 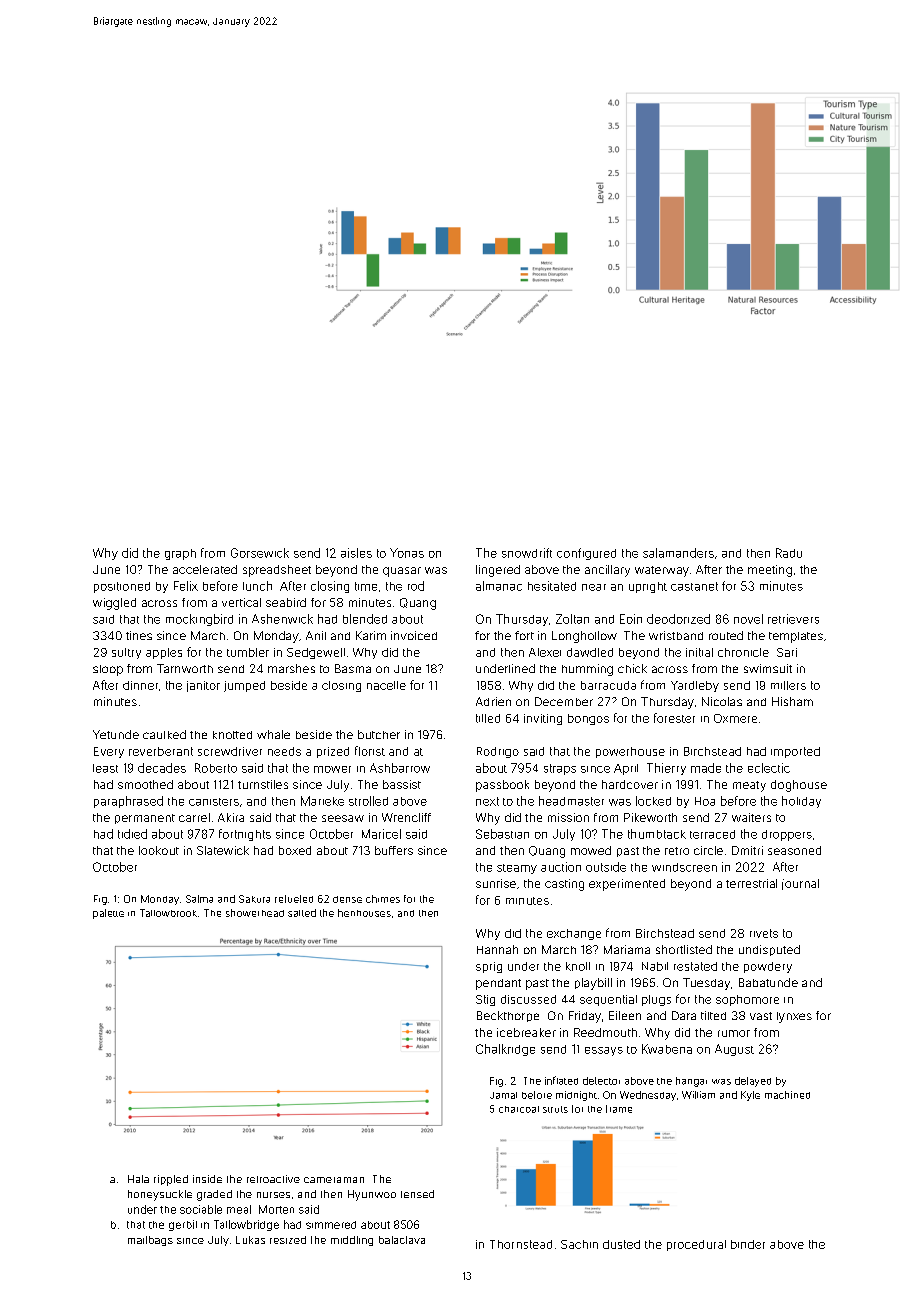 I want to click on seabird, so click(x=286, y=602).
